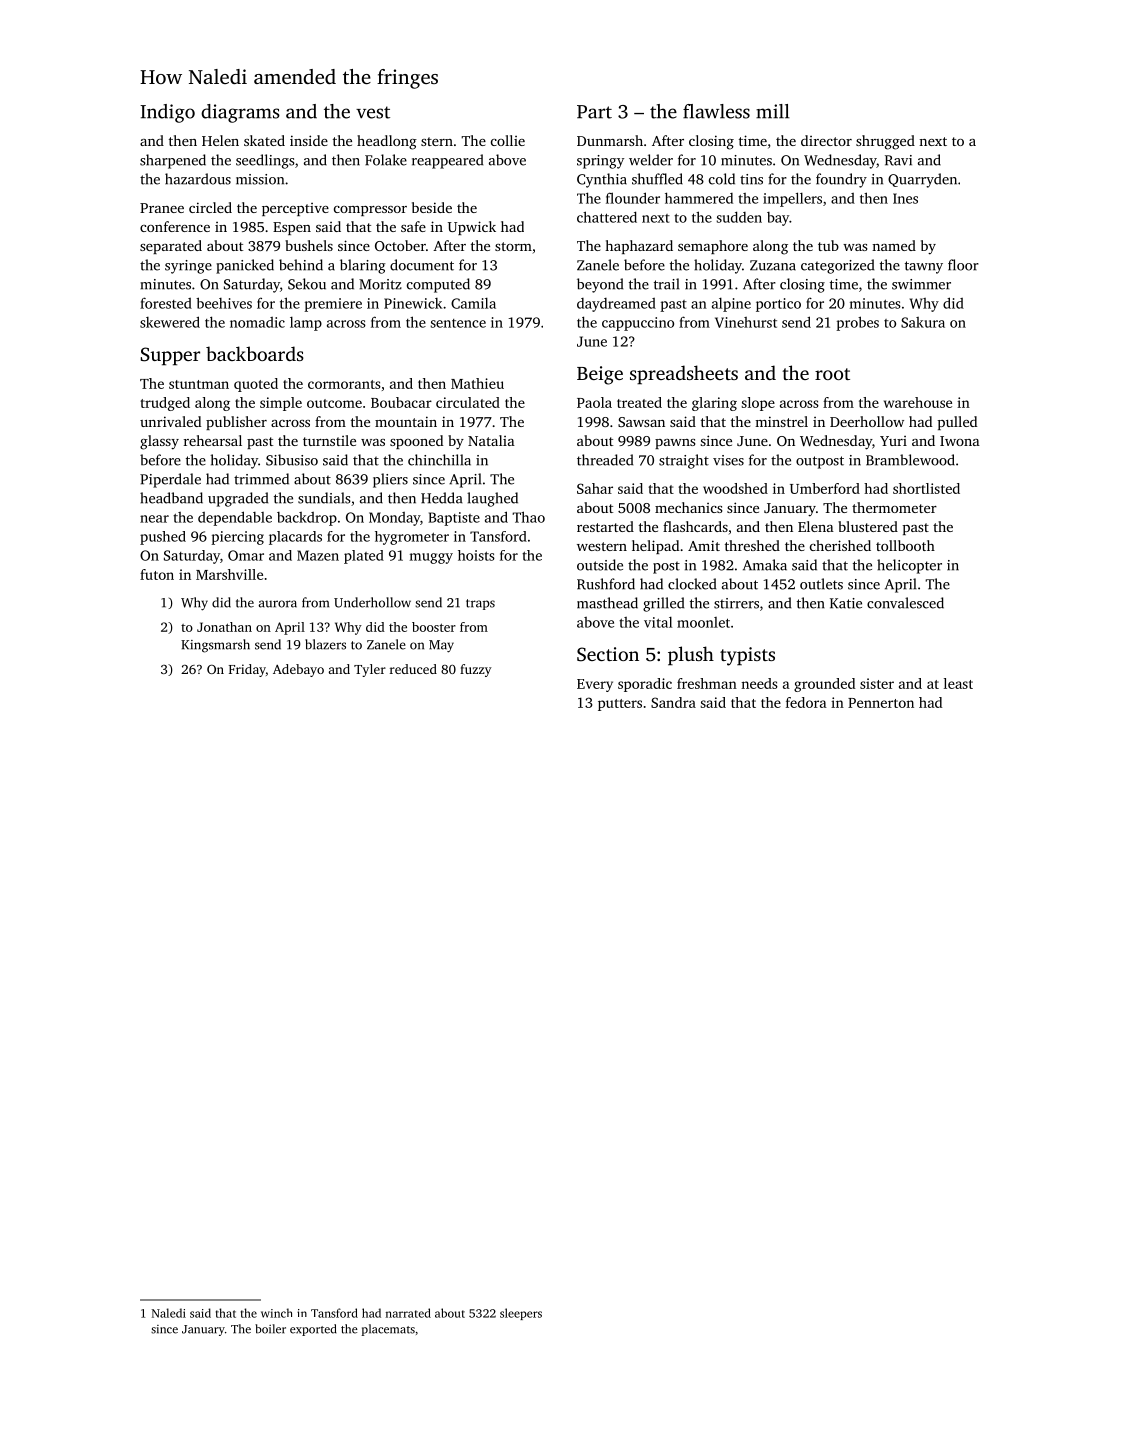  Describe the element at coordinates (270, 1329) in the page. I see `boiler` at that location.
